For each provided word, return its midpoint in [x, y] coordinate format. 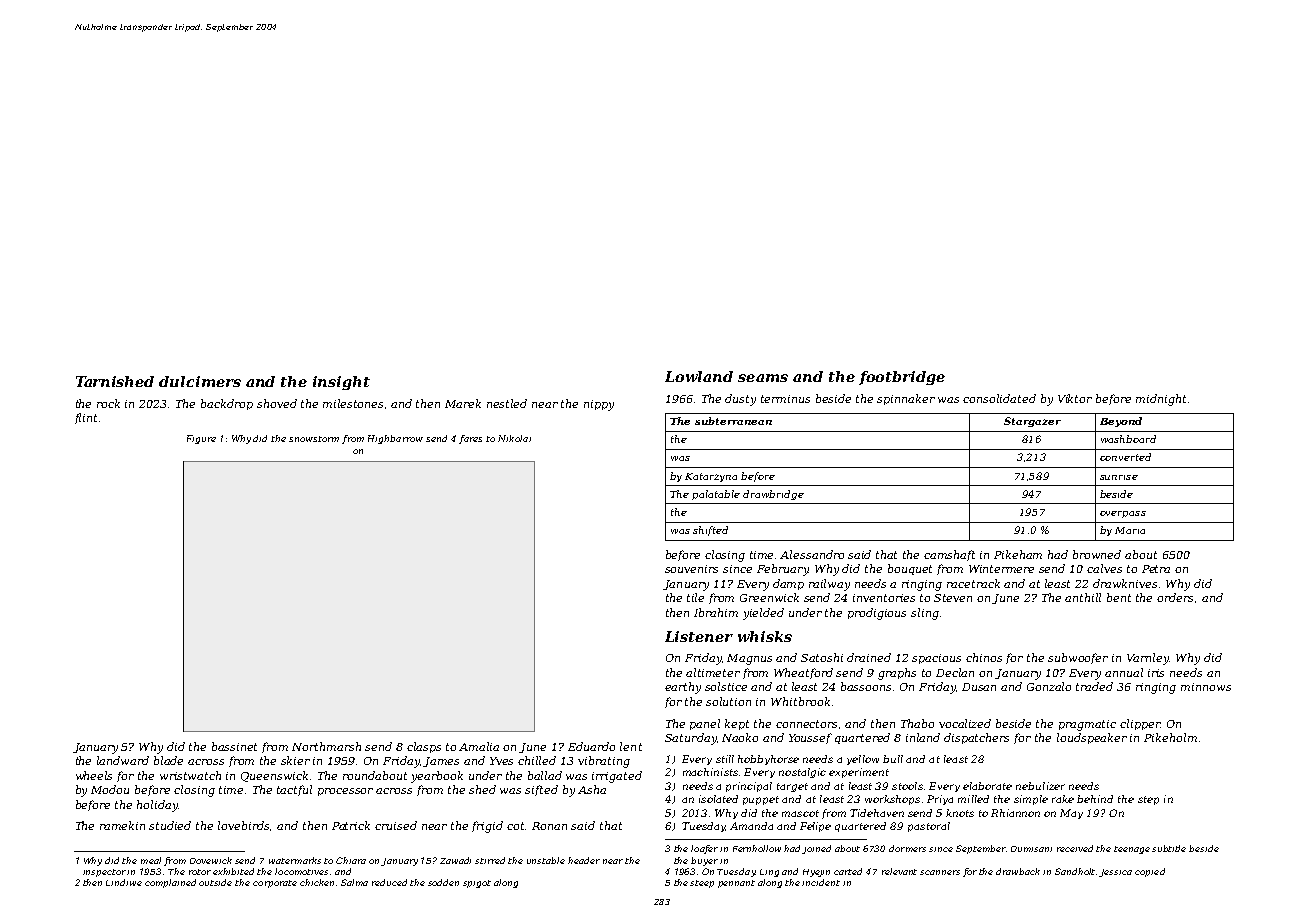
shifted [710, 531]
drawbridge [773, 495]
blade [168, 760]
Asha [592, 789]
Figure [201, 439]
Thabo [917, 723]
